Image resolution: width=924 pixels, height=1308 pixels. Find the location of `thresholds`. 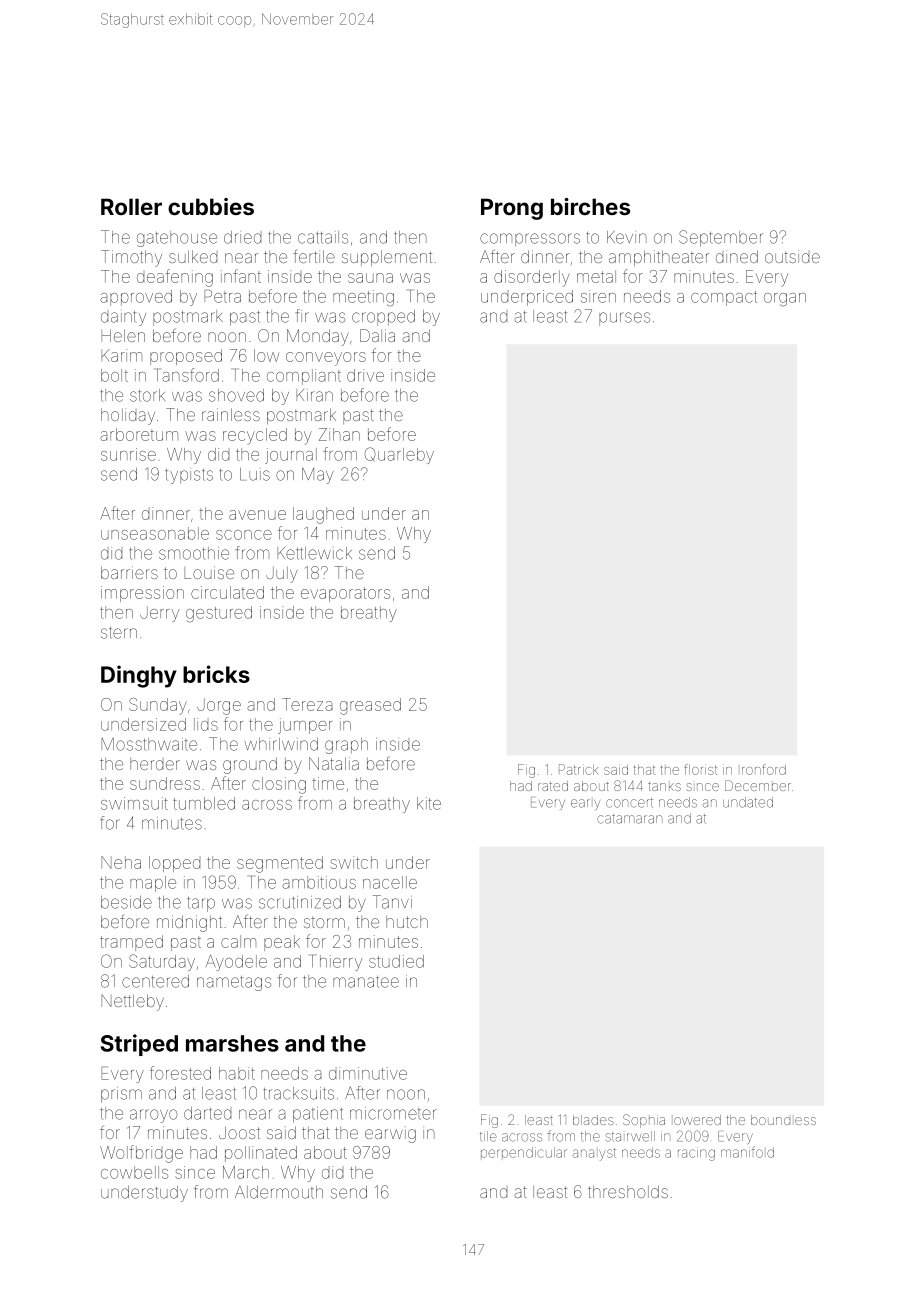

thresholds is located at coordinates (628, 1191).
